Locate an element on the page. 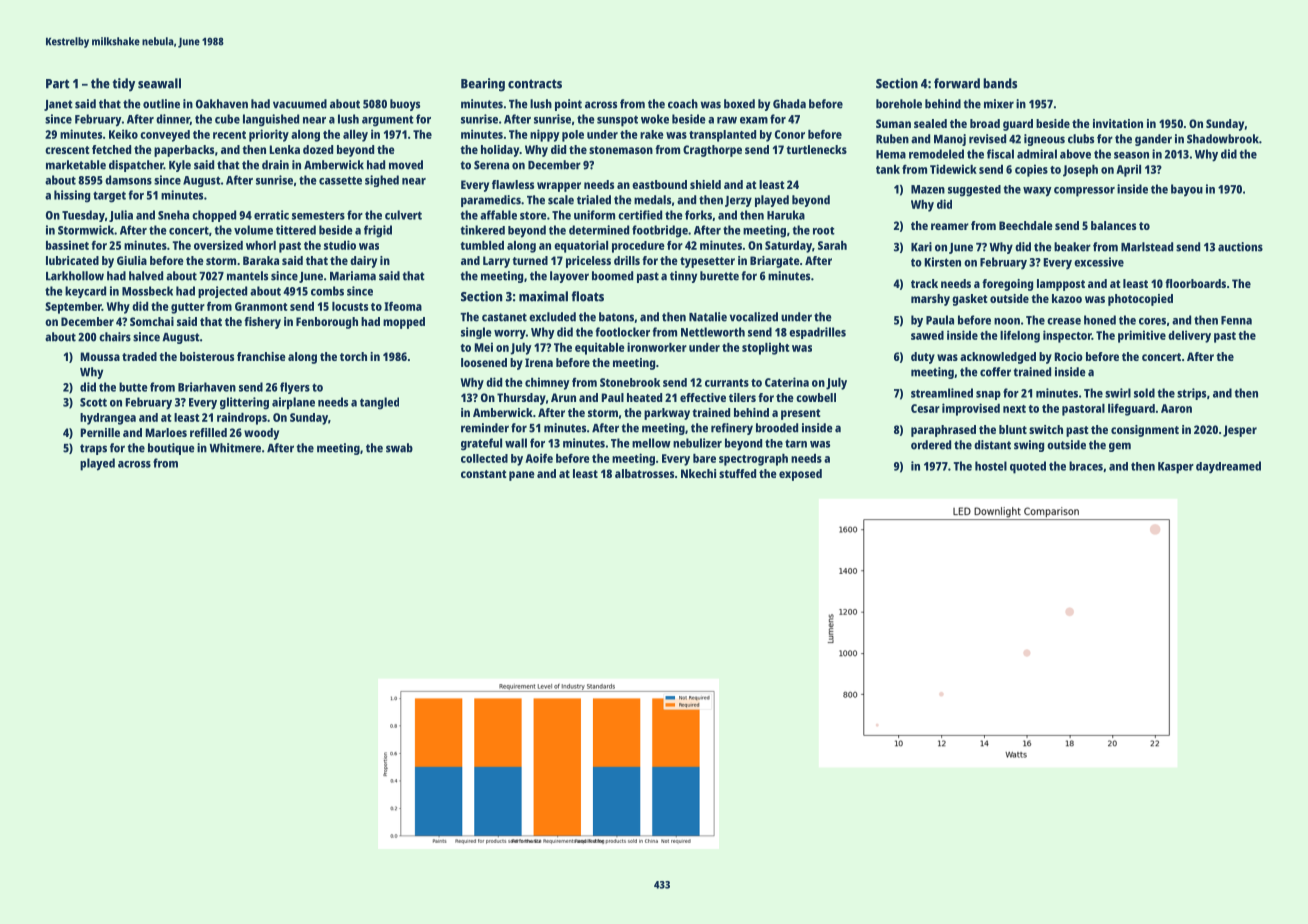  flyers is located at coordinates (295, 388).
